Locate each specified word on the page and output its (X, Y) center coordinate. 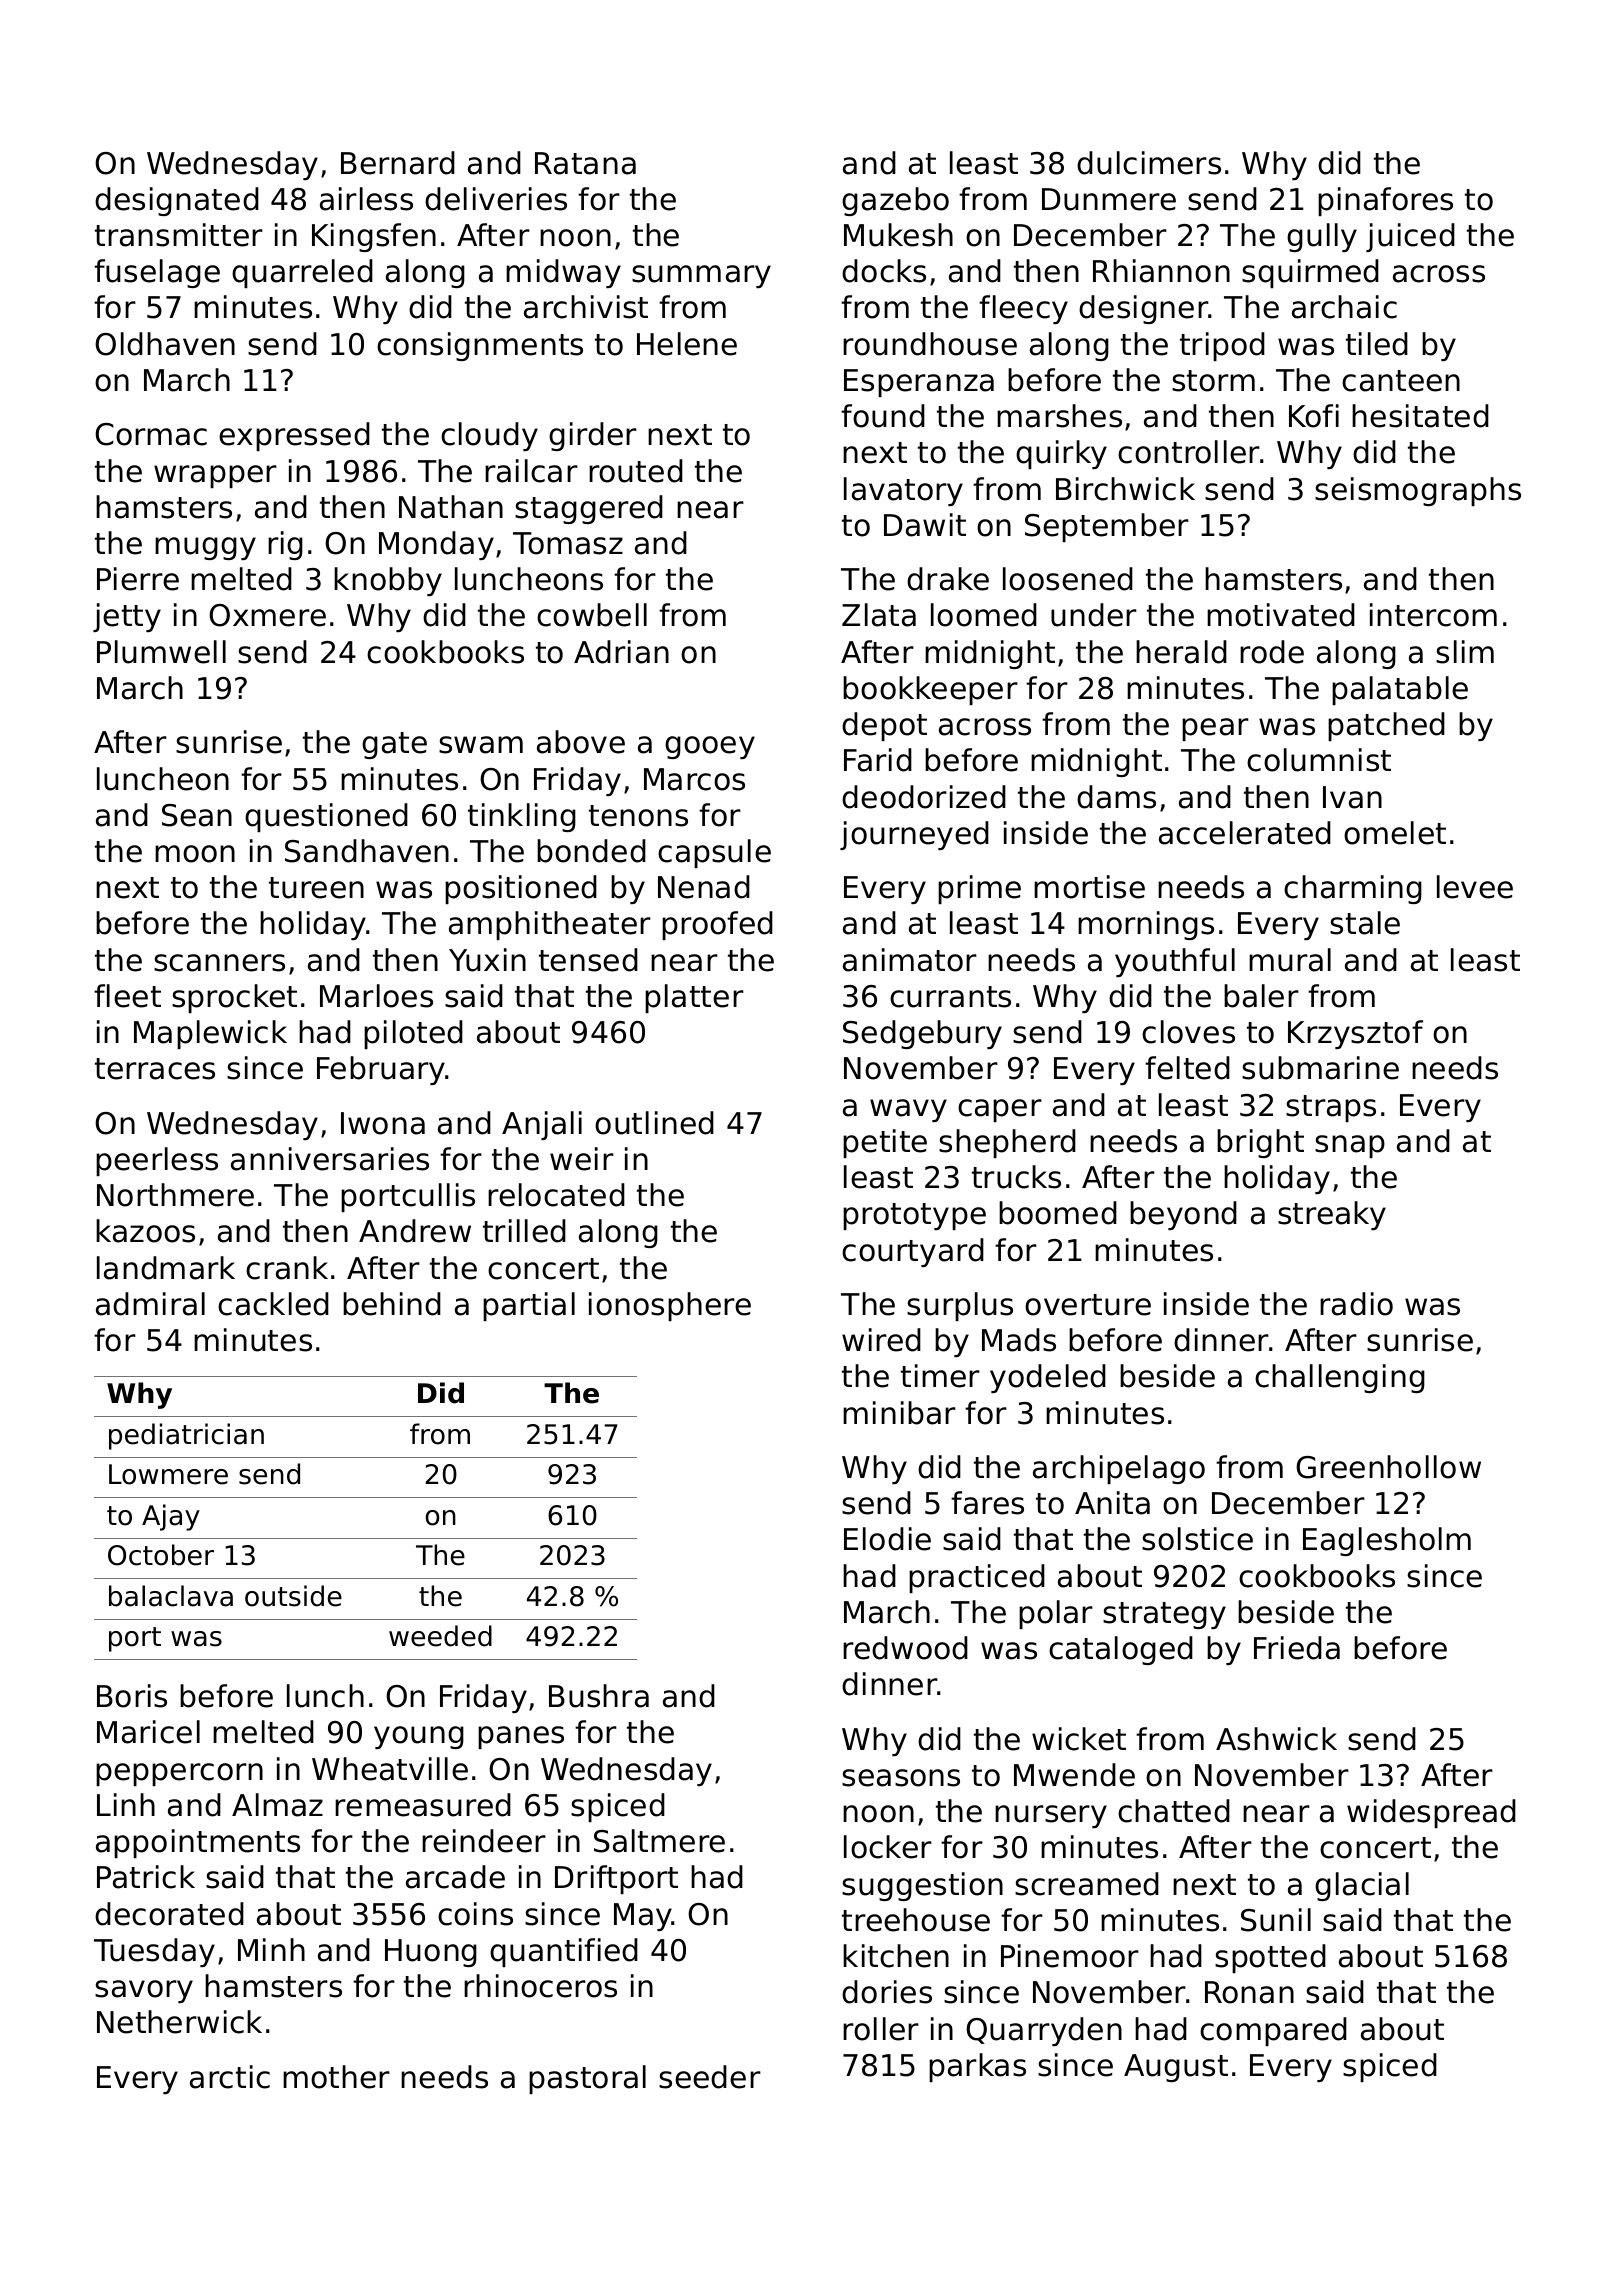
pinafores (1385, 201)
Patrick (146, 1877)
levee (1475, 887)
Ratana (585, 163)
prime (979, 889)
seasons (901, 1778)
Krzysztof (1355, 1034)
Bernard (398, 163)
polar (1056, 1614)
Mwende (1074, 1775)
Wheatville (390, 1769)
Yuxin (487, 960)
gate (394, 745)
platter (694, 998)
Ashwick (1276, 1739)
